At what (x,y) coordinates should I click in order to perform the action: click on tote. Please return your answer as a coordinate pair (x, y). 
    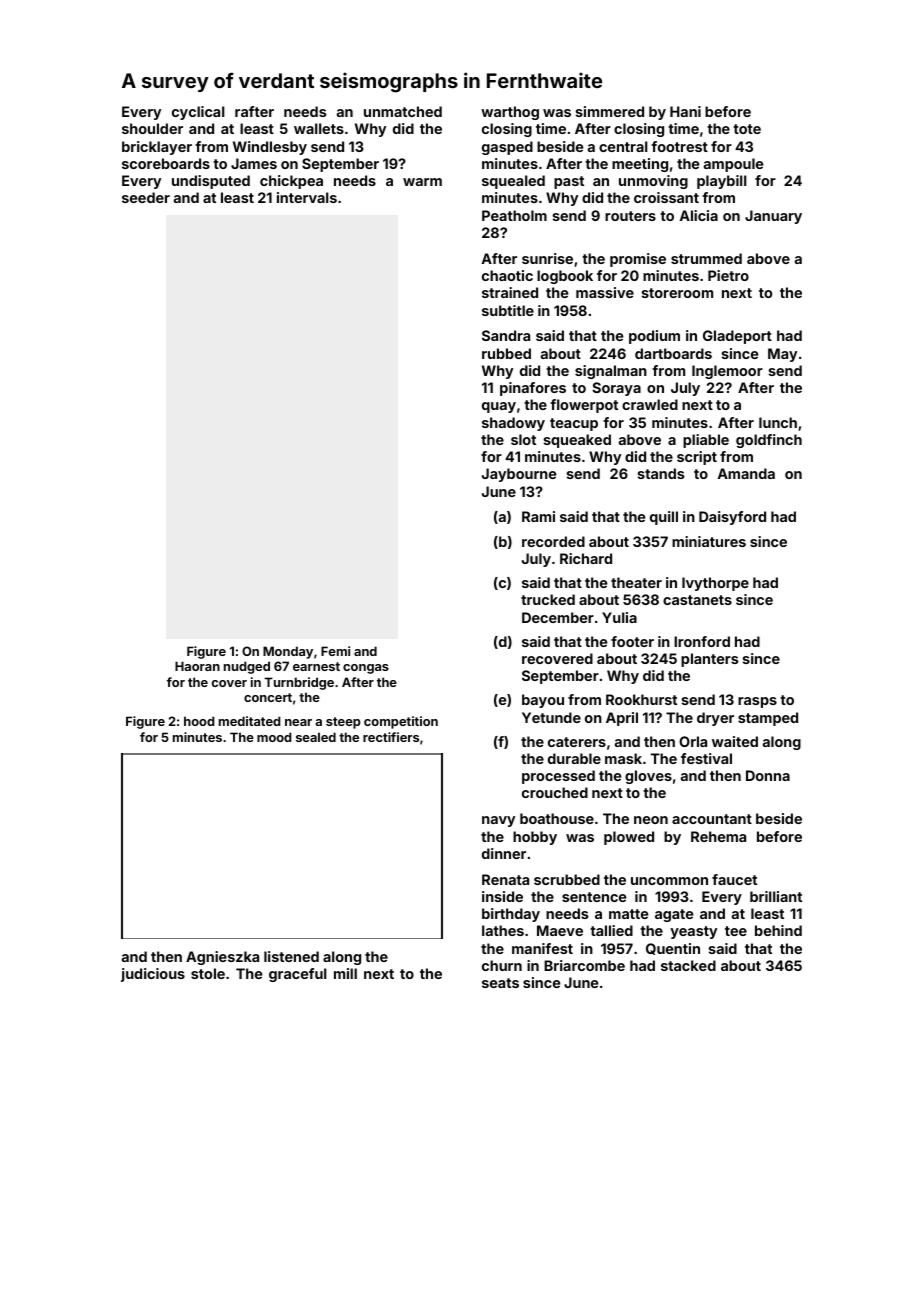
    Looking at the image, I should click on (747, 129).
